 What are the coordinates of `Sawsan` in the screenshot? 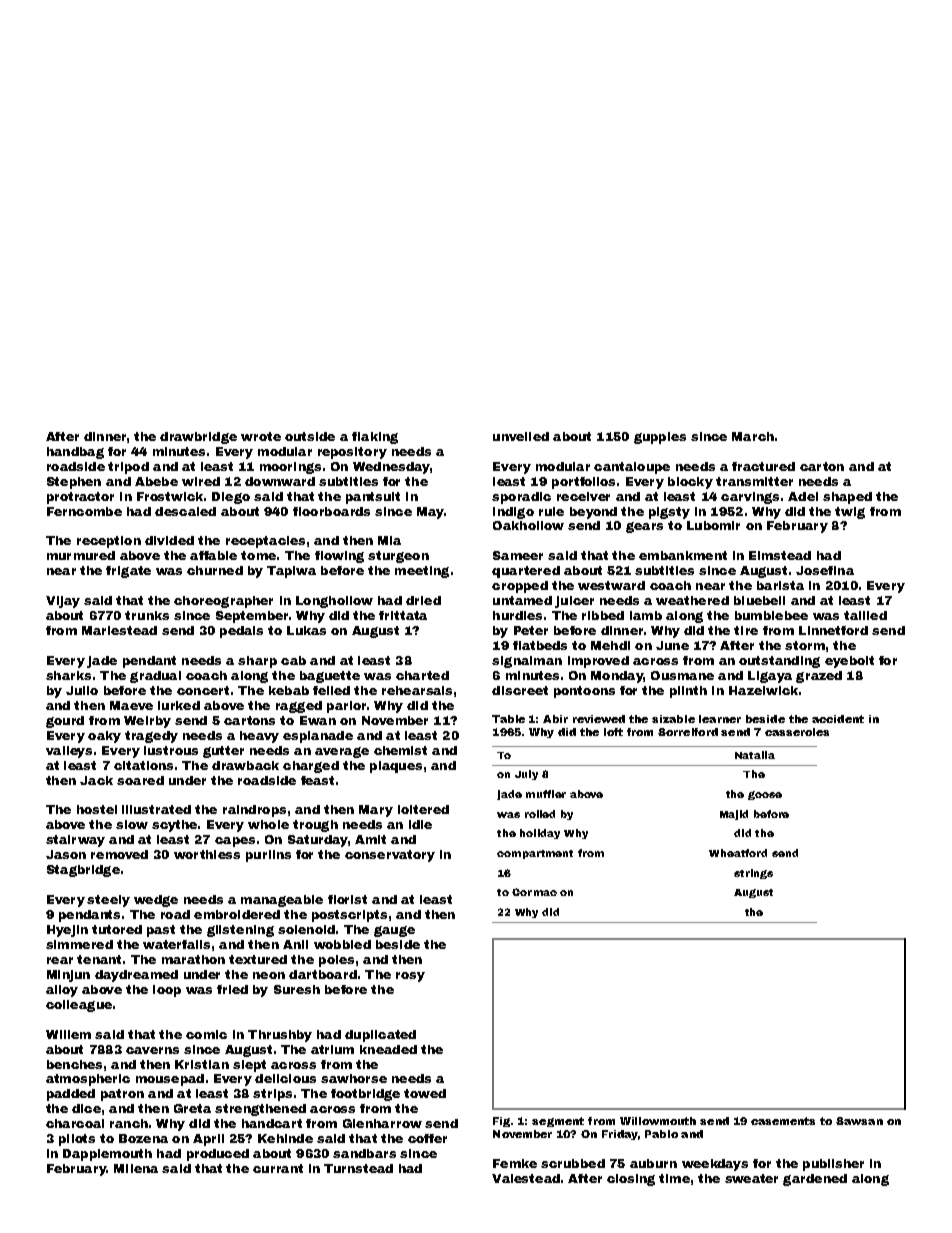 It's located at (859, 1121).
